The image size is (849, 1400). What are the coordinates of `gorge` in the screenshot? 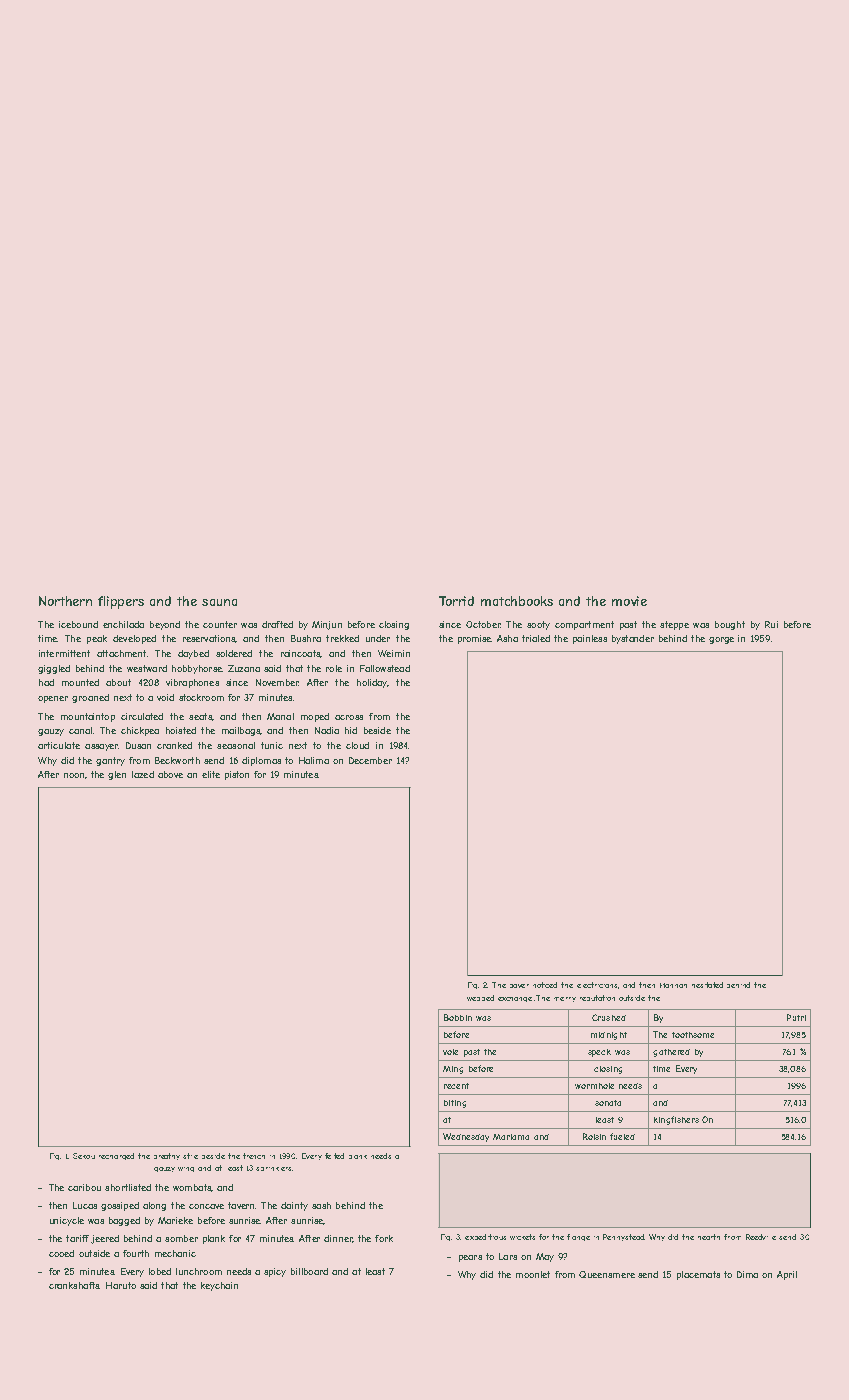 It's located at (721, 640).
